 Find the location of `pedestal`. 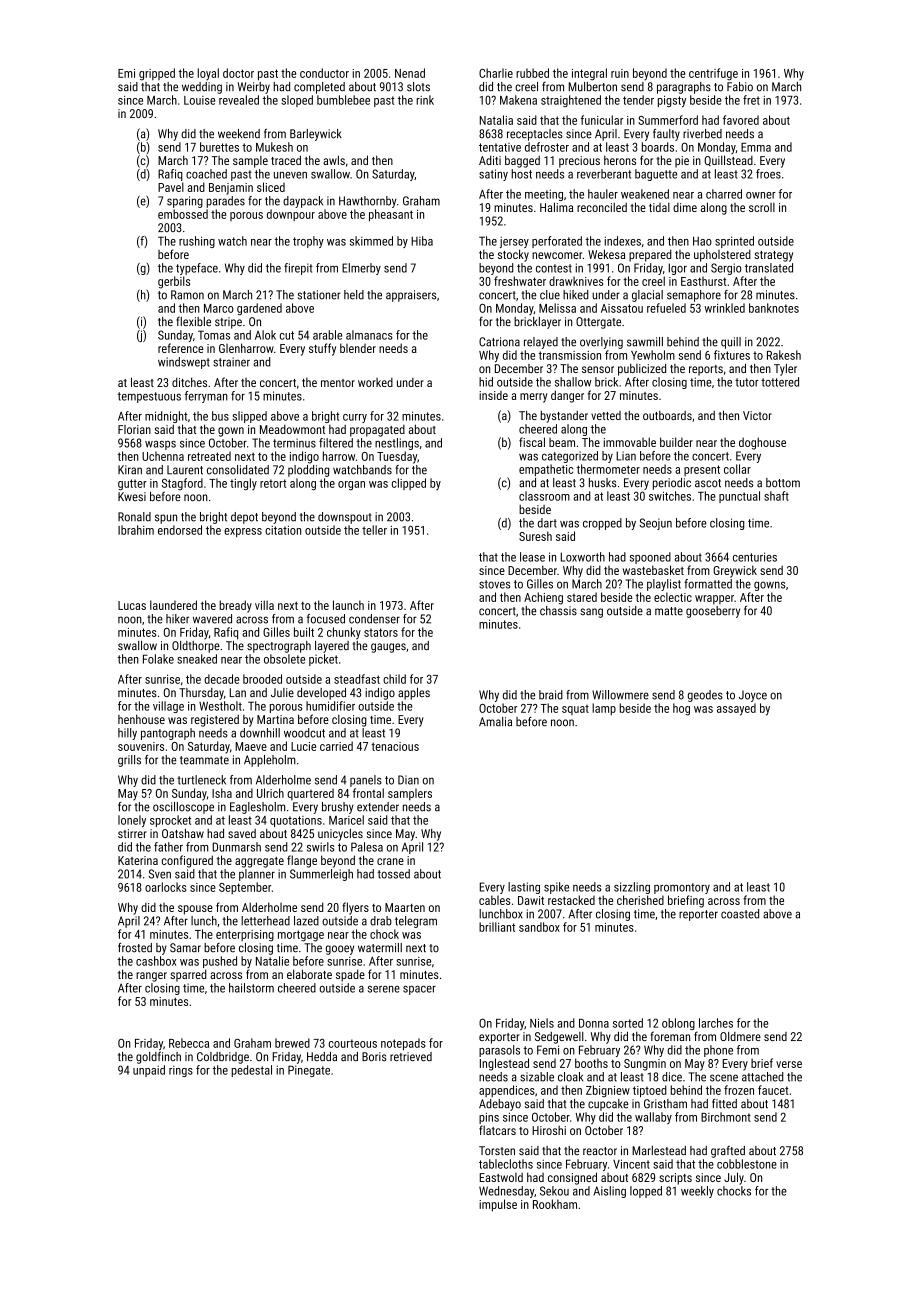

pedestal is located at coordinates (251, 1071).
